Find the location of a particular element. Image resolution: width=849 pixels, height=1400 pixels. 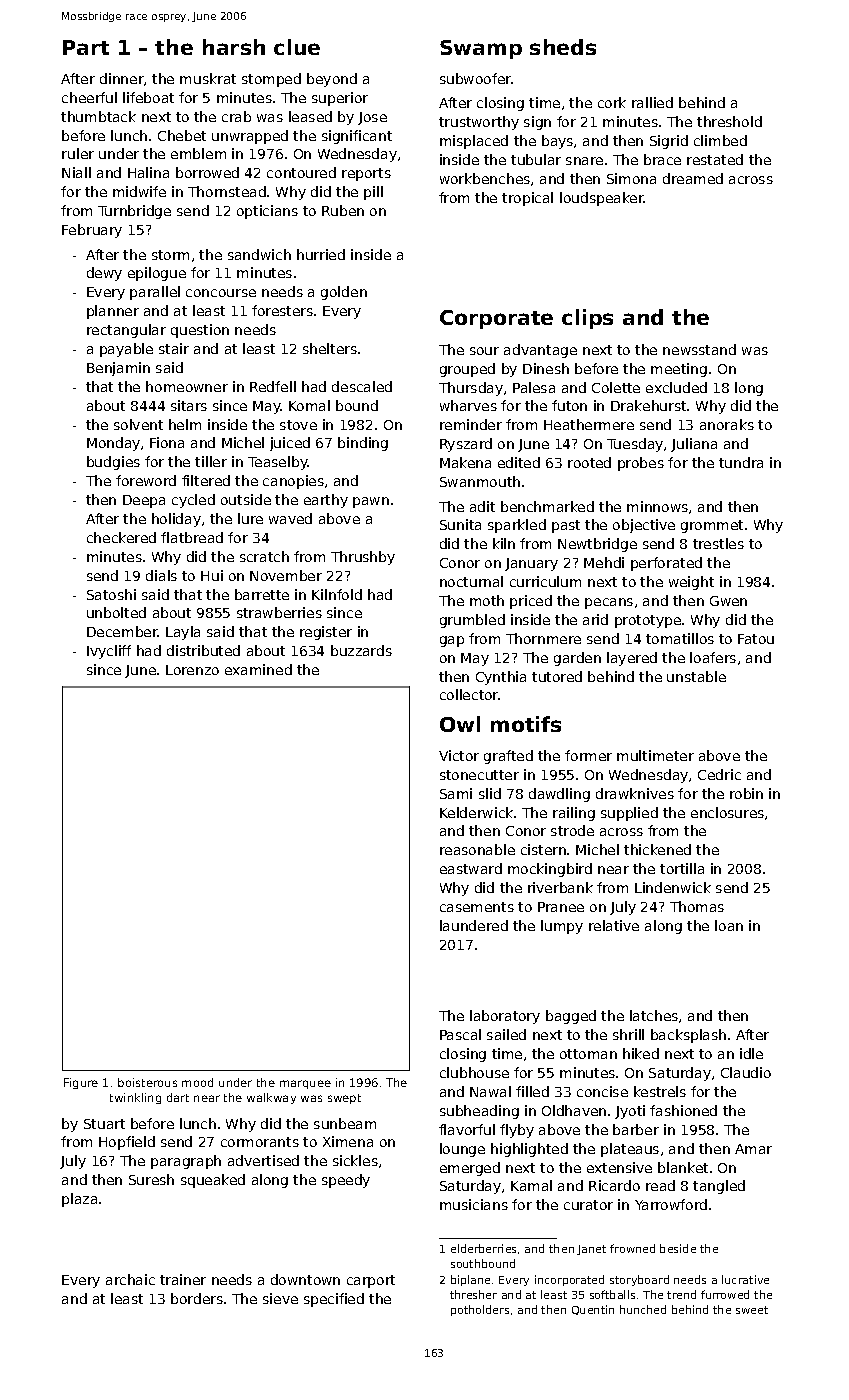

swept is located at coordinates (344, 1099).
